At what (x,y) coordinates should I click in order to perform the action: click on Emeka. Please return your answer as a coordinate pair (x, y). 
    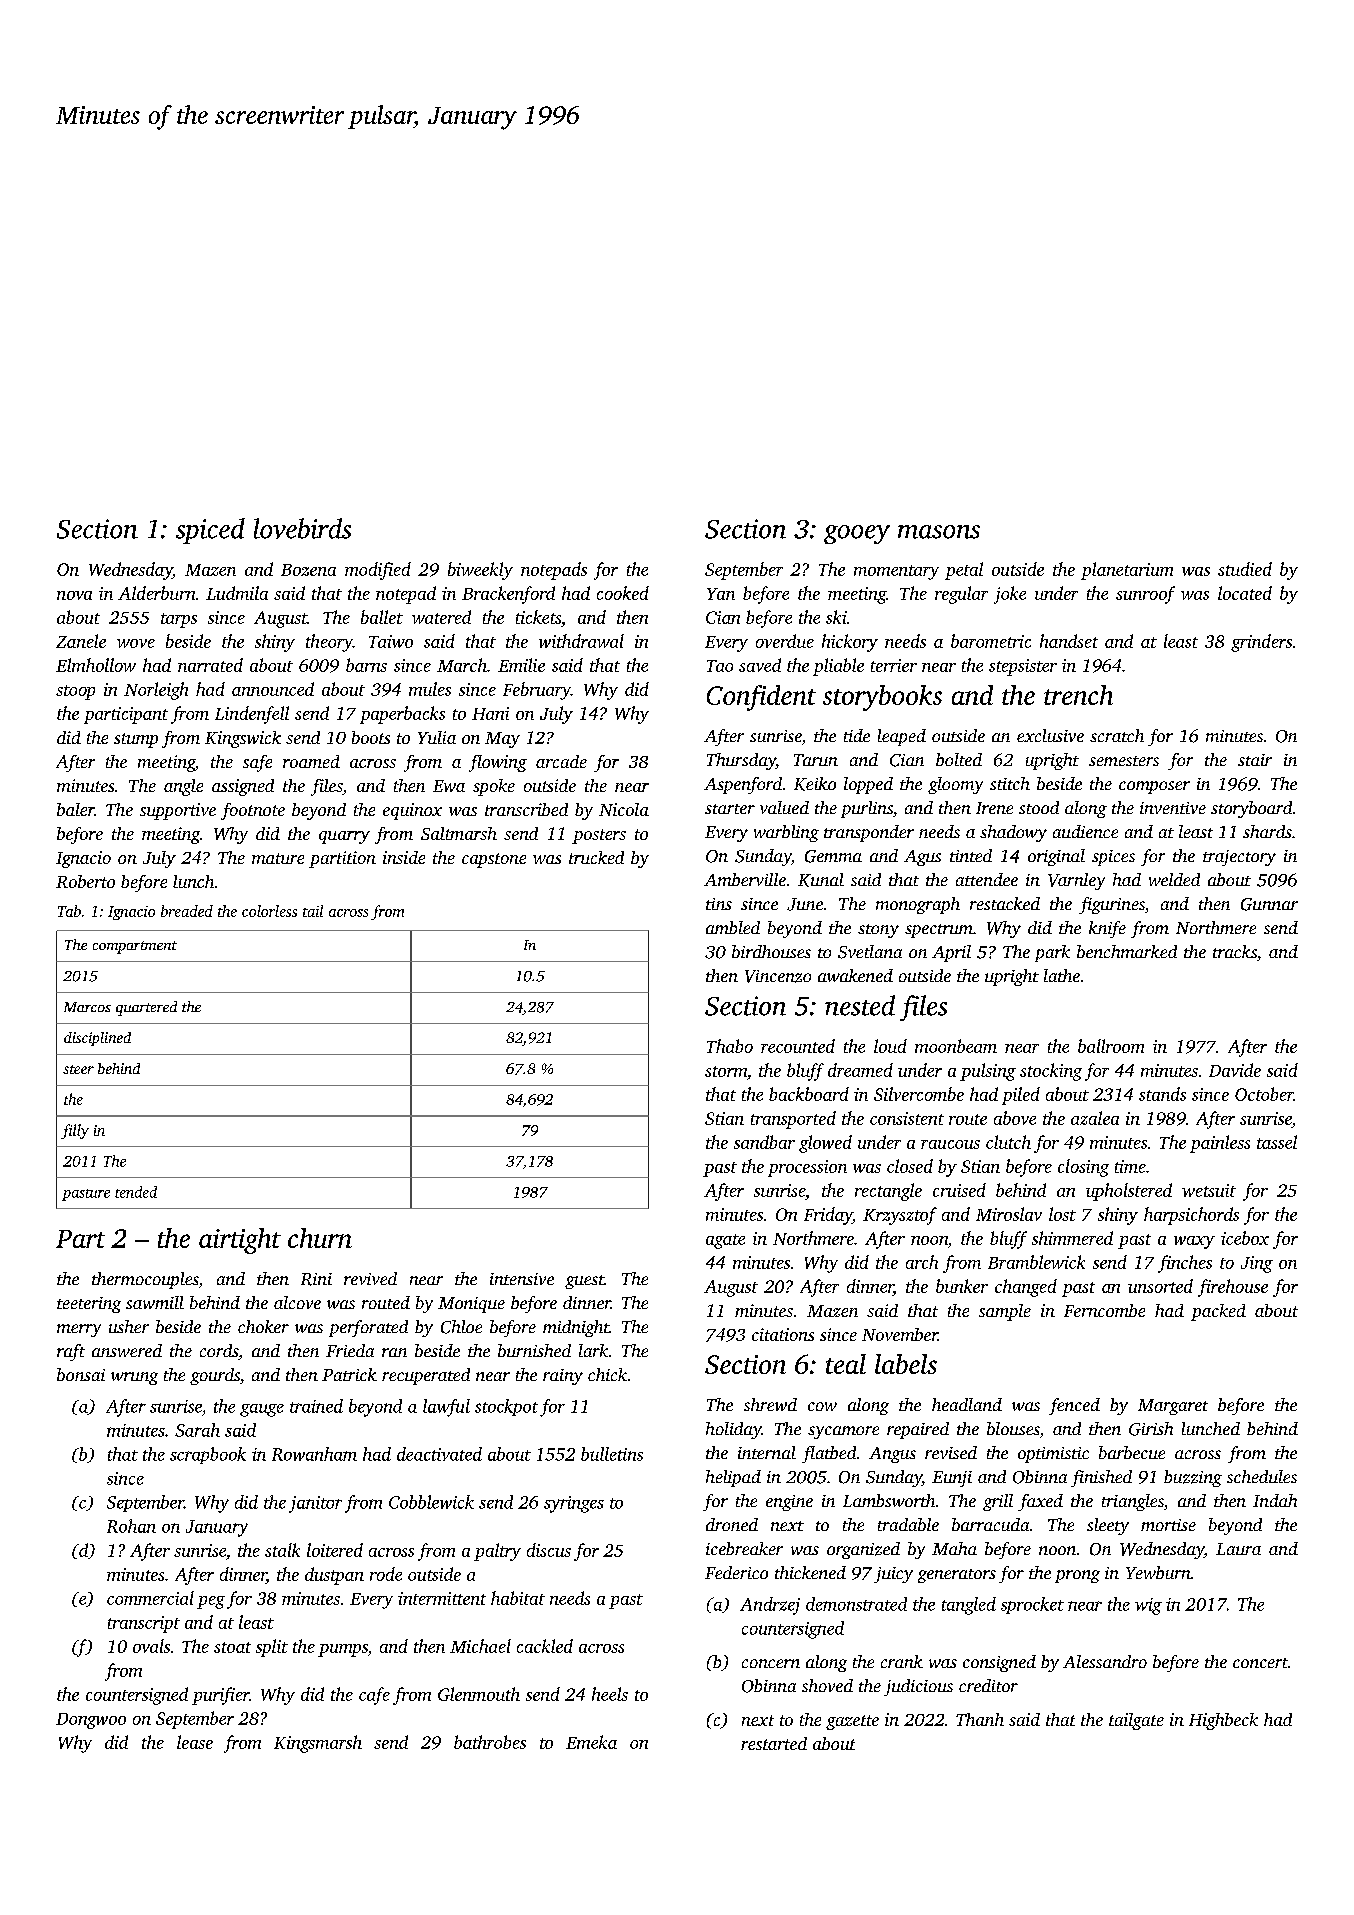
    Looking at the image, I should click on (591, 1742).
